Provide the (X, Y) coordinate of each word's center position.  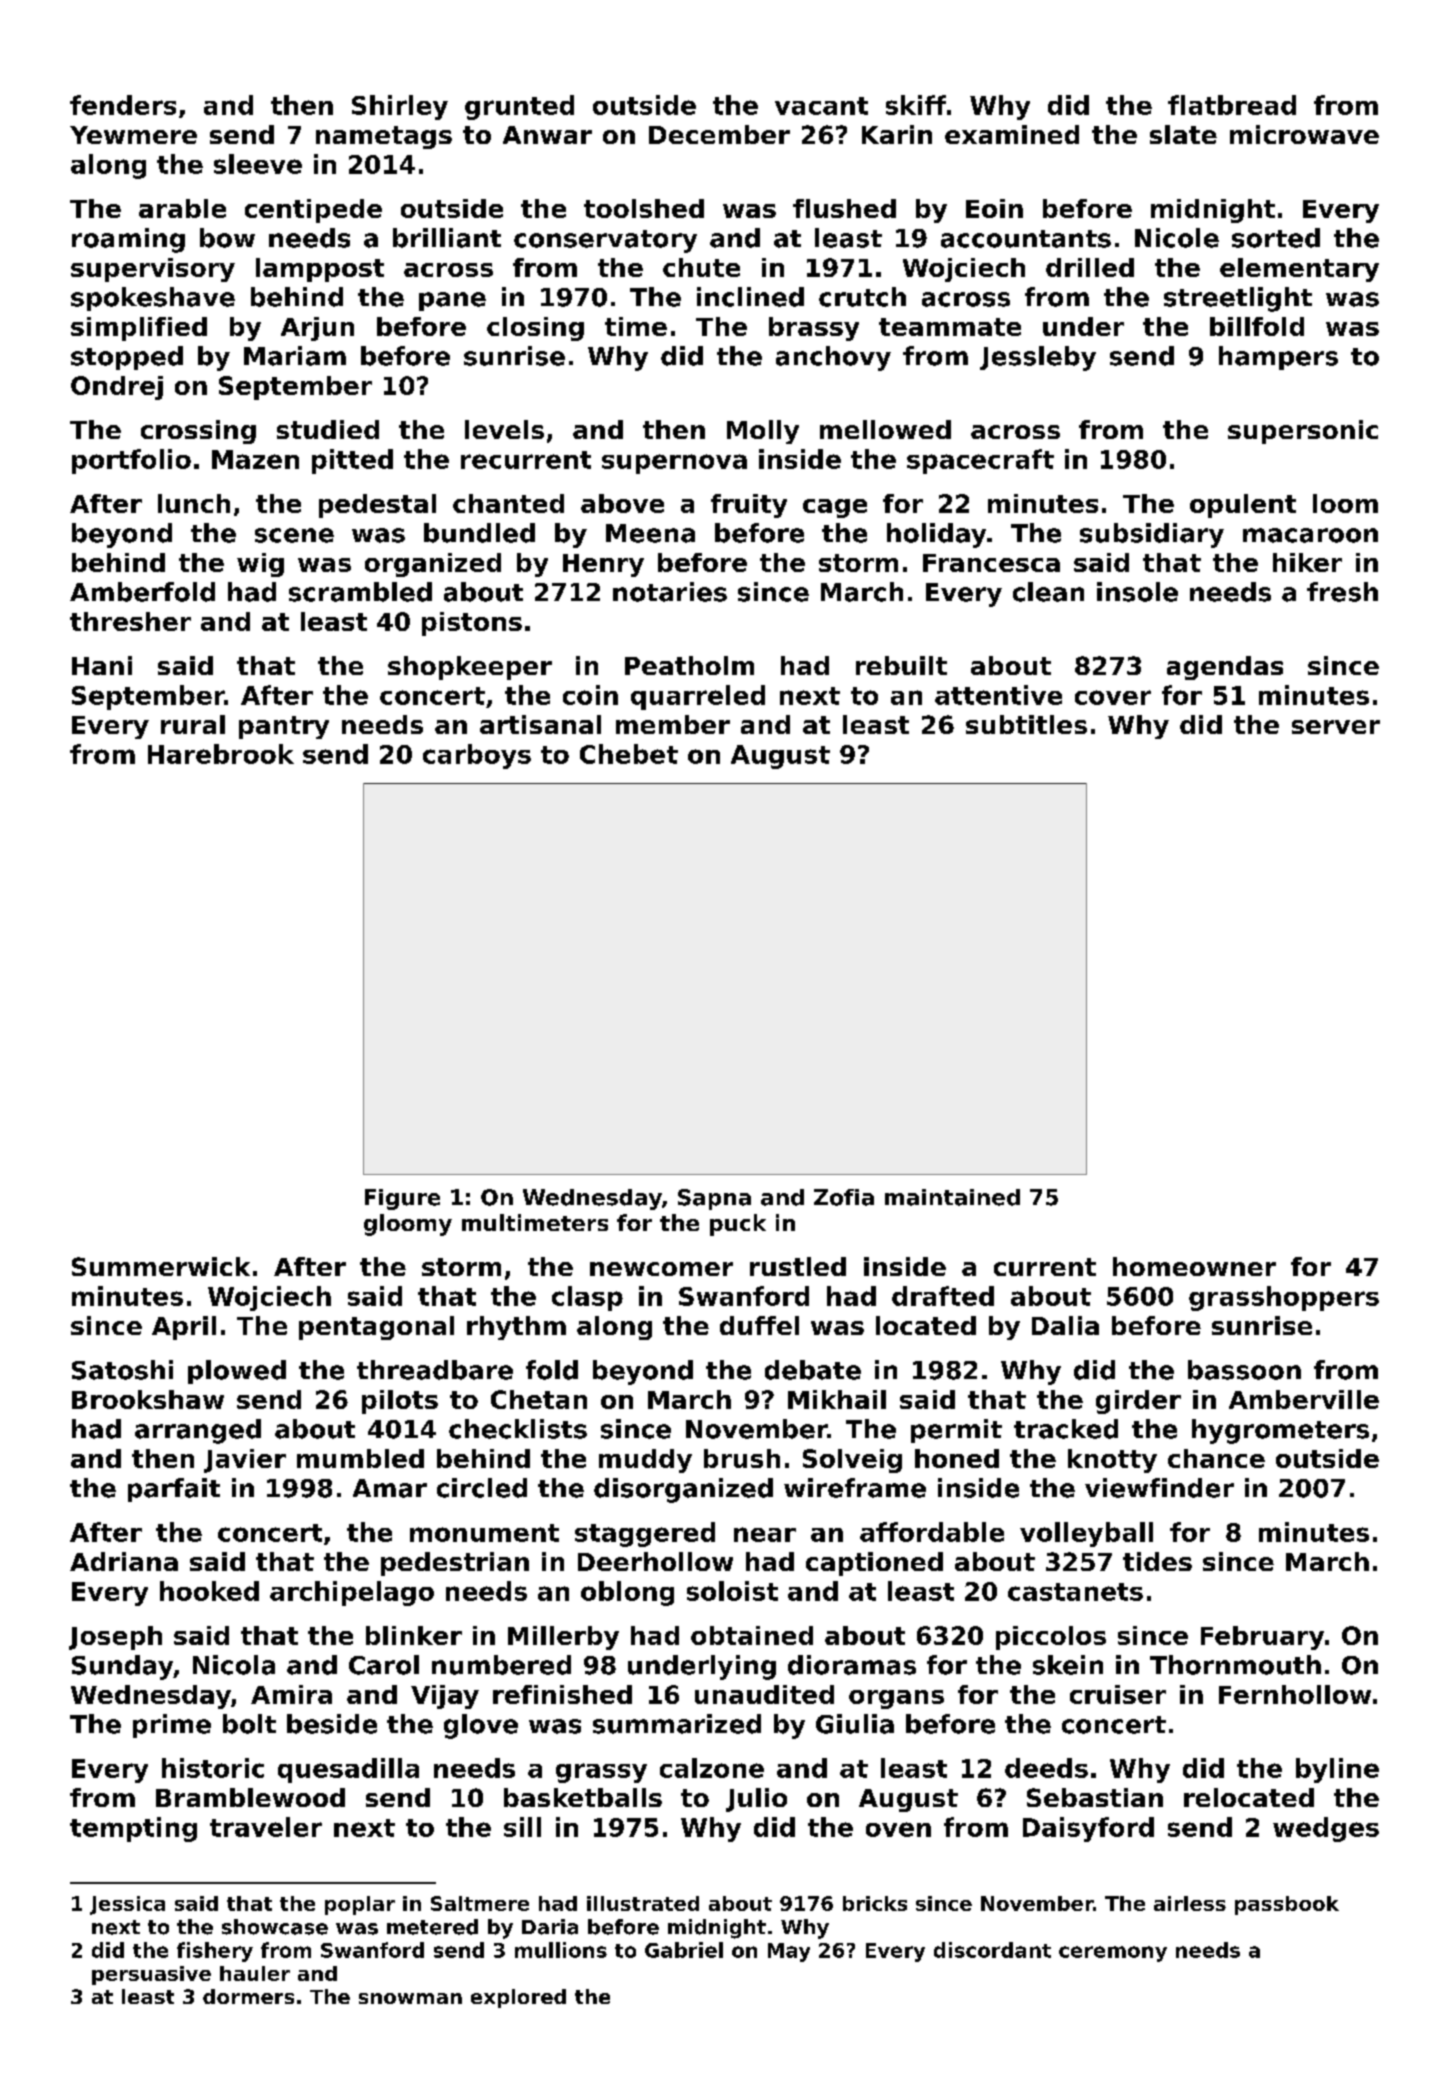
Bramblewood (250, 1797)
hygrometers (1280, 1431)
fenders (123, 105)
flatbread (1232, 105)
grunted (519, 107)
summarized (677, 1724)
